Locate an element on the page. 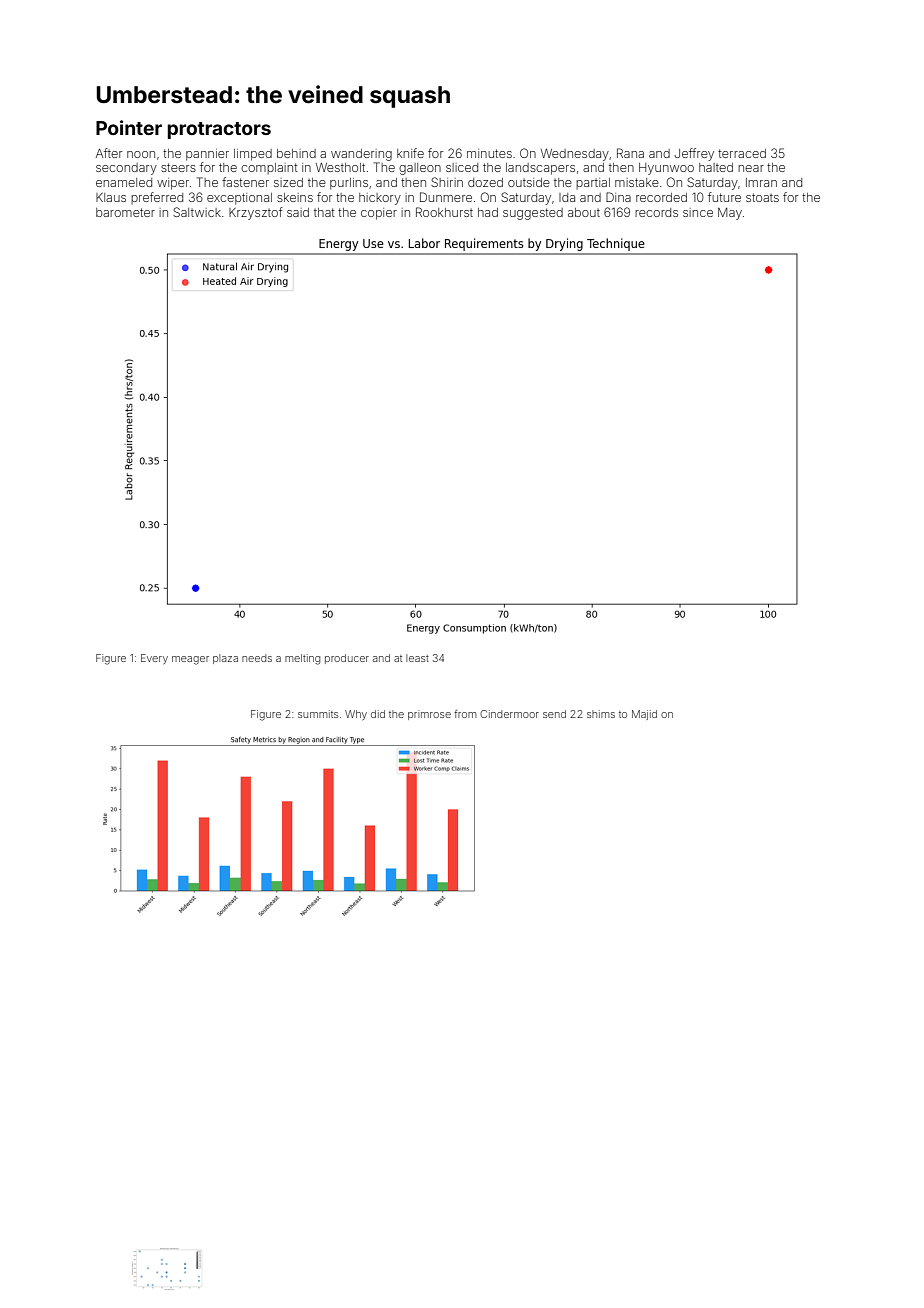 The image size is (924, 1308). minutes is located at coordinates (489, 153).
